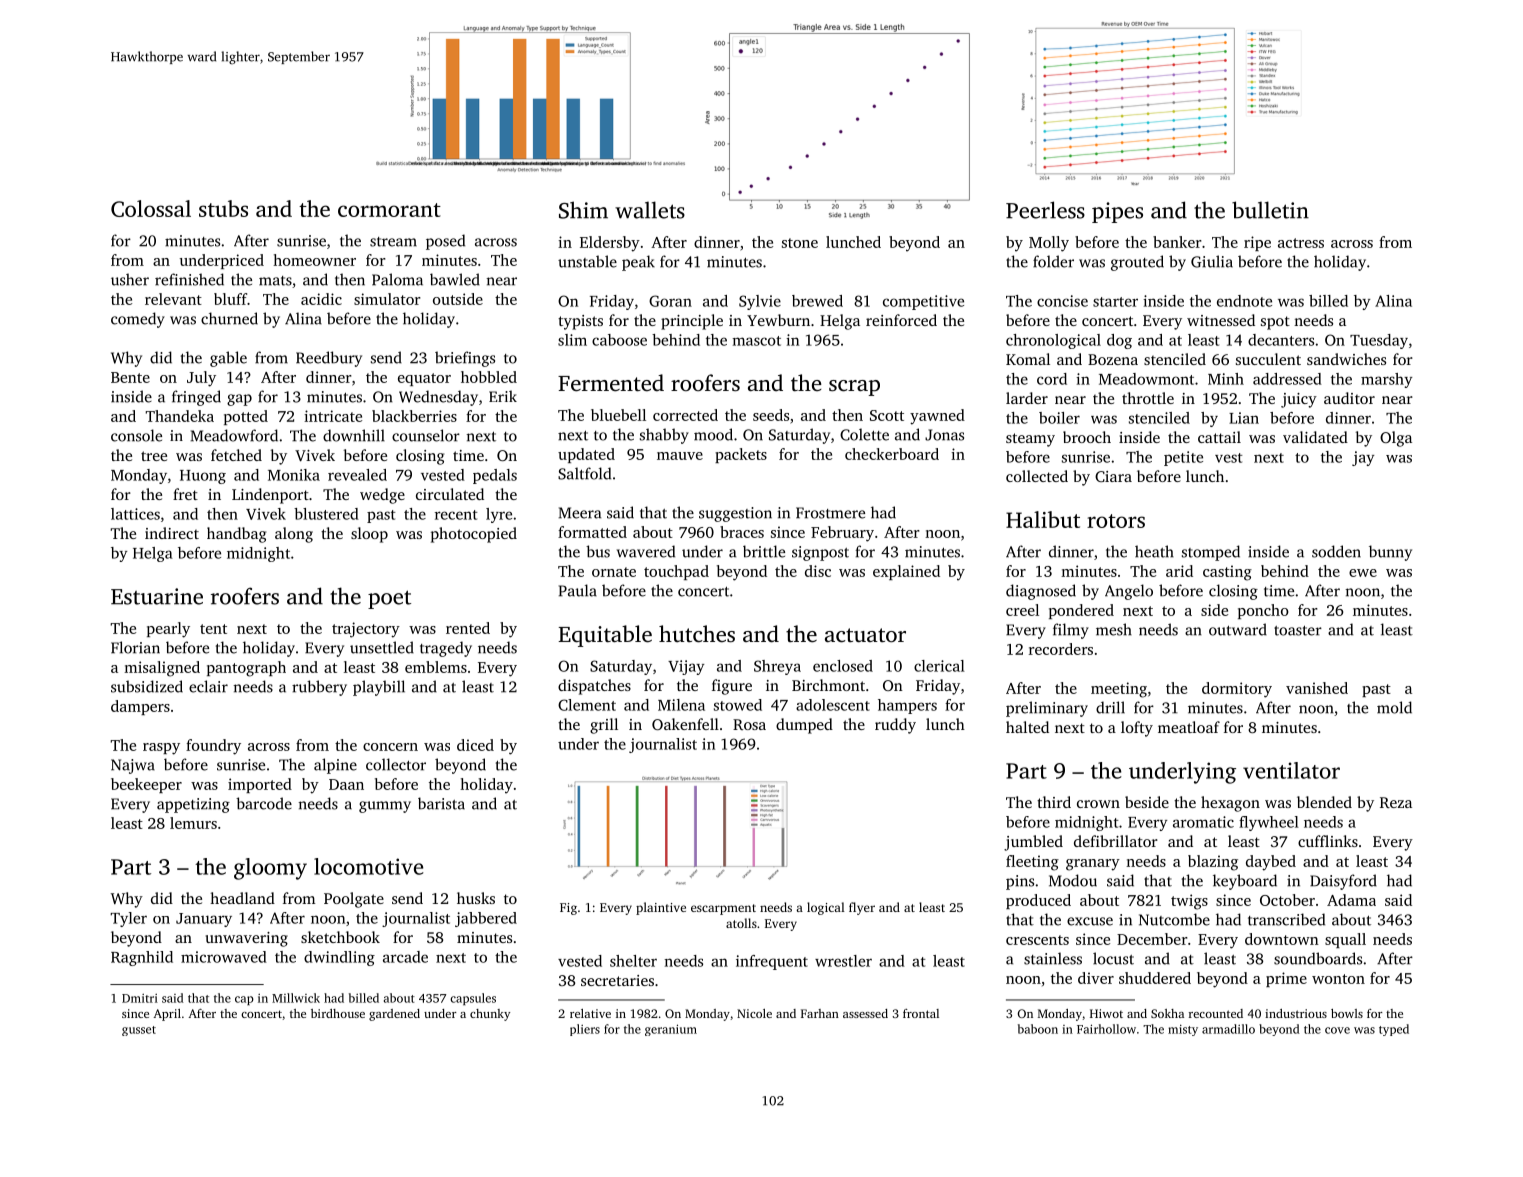 The image size is (1523, 1177). I want to click on Najwa, so click(133, 766).
